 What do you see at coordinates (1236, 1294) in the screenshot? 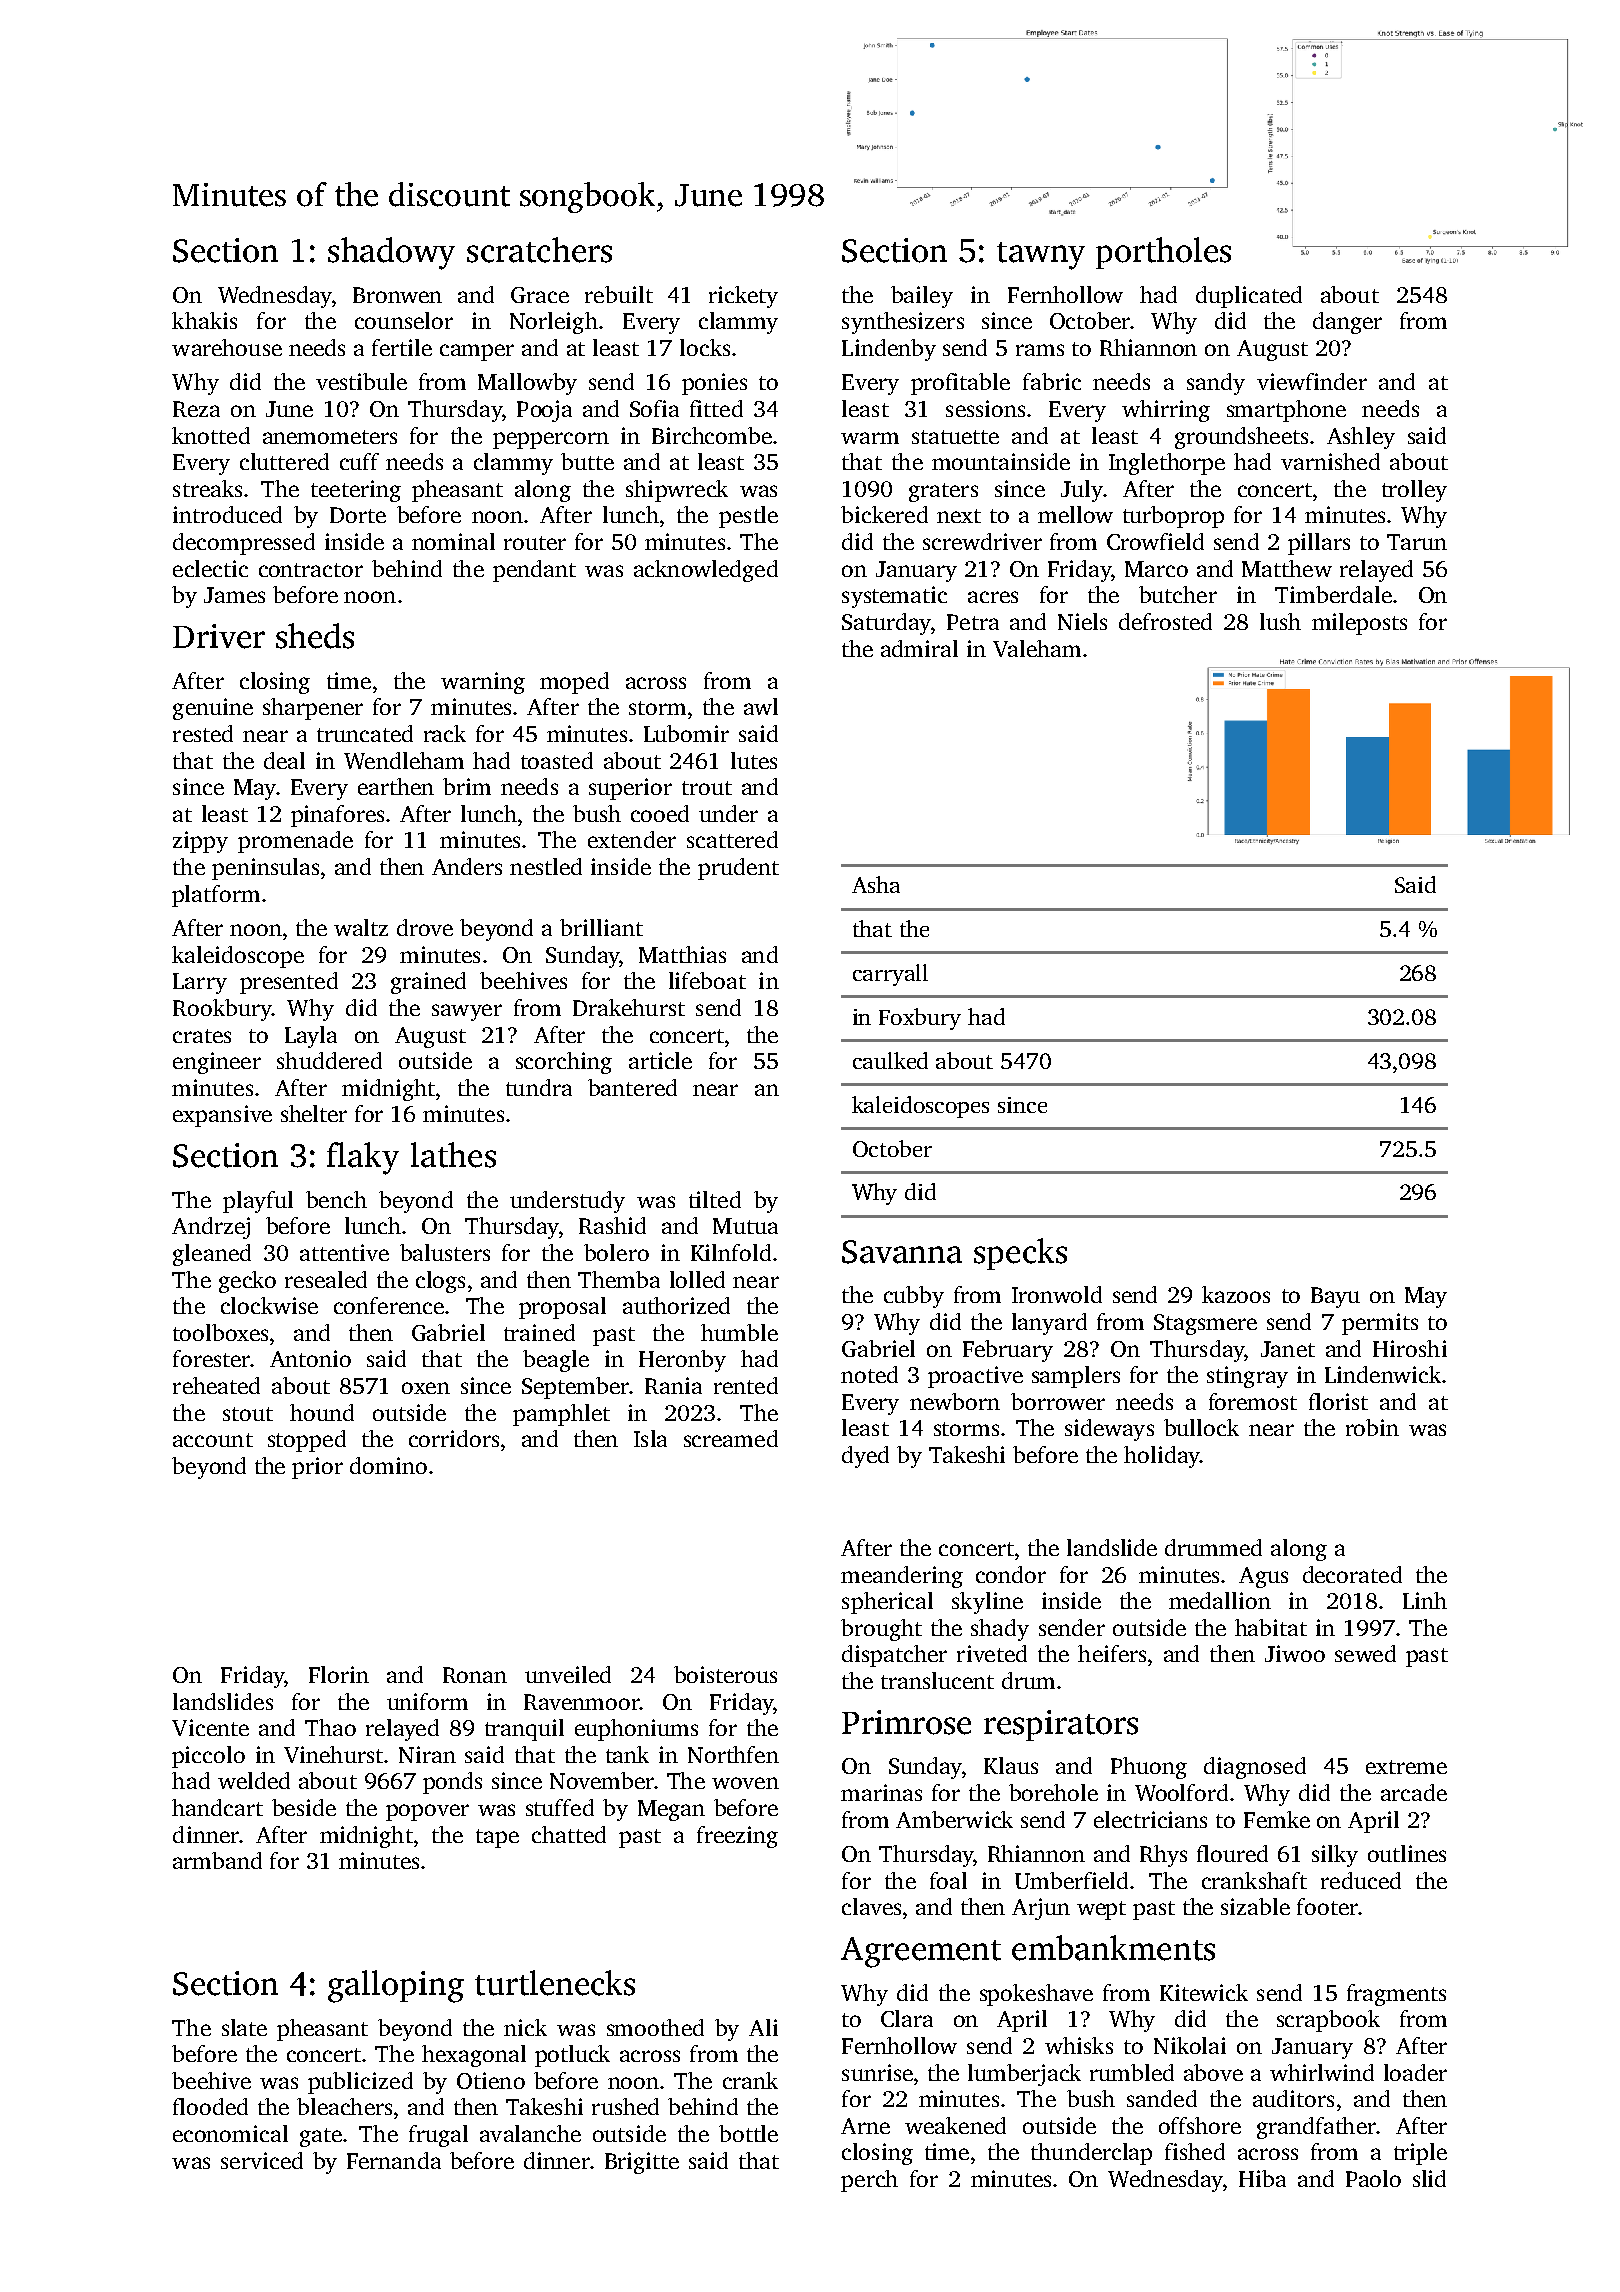
I see `kazoos` at bounding box center [1236, 1294].
